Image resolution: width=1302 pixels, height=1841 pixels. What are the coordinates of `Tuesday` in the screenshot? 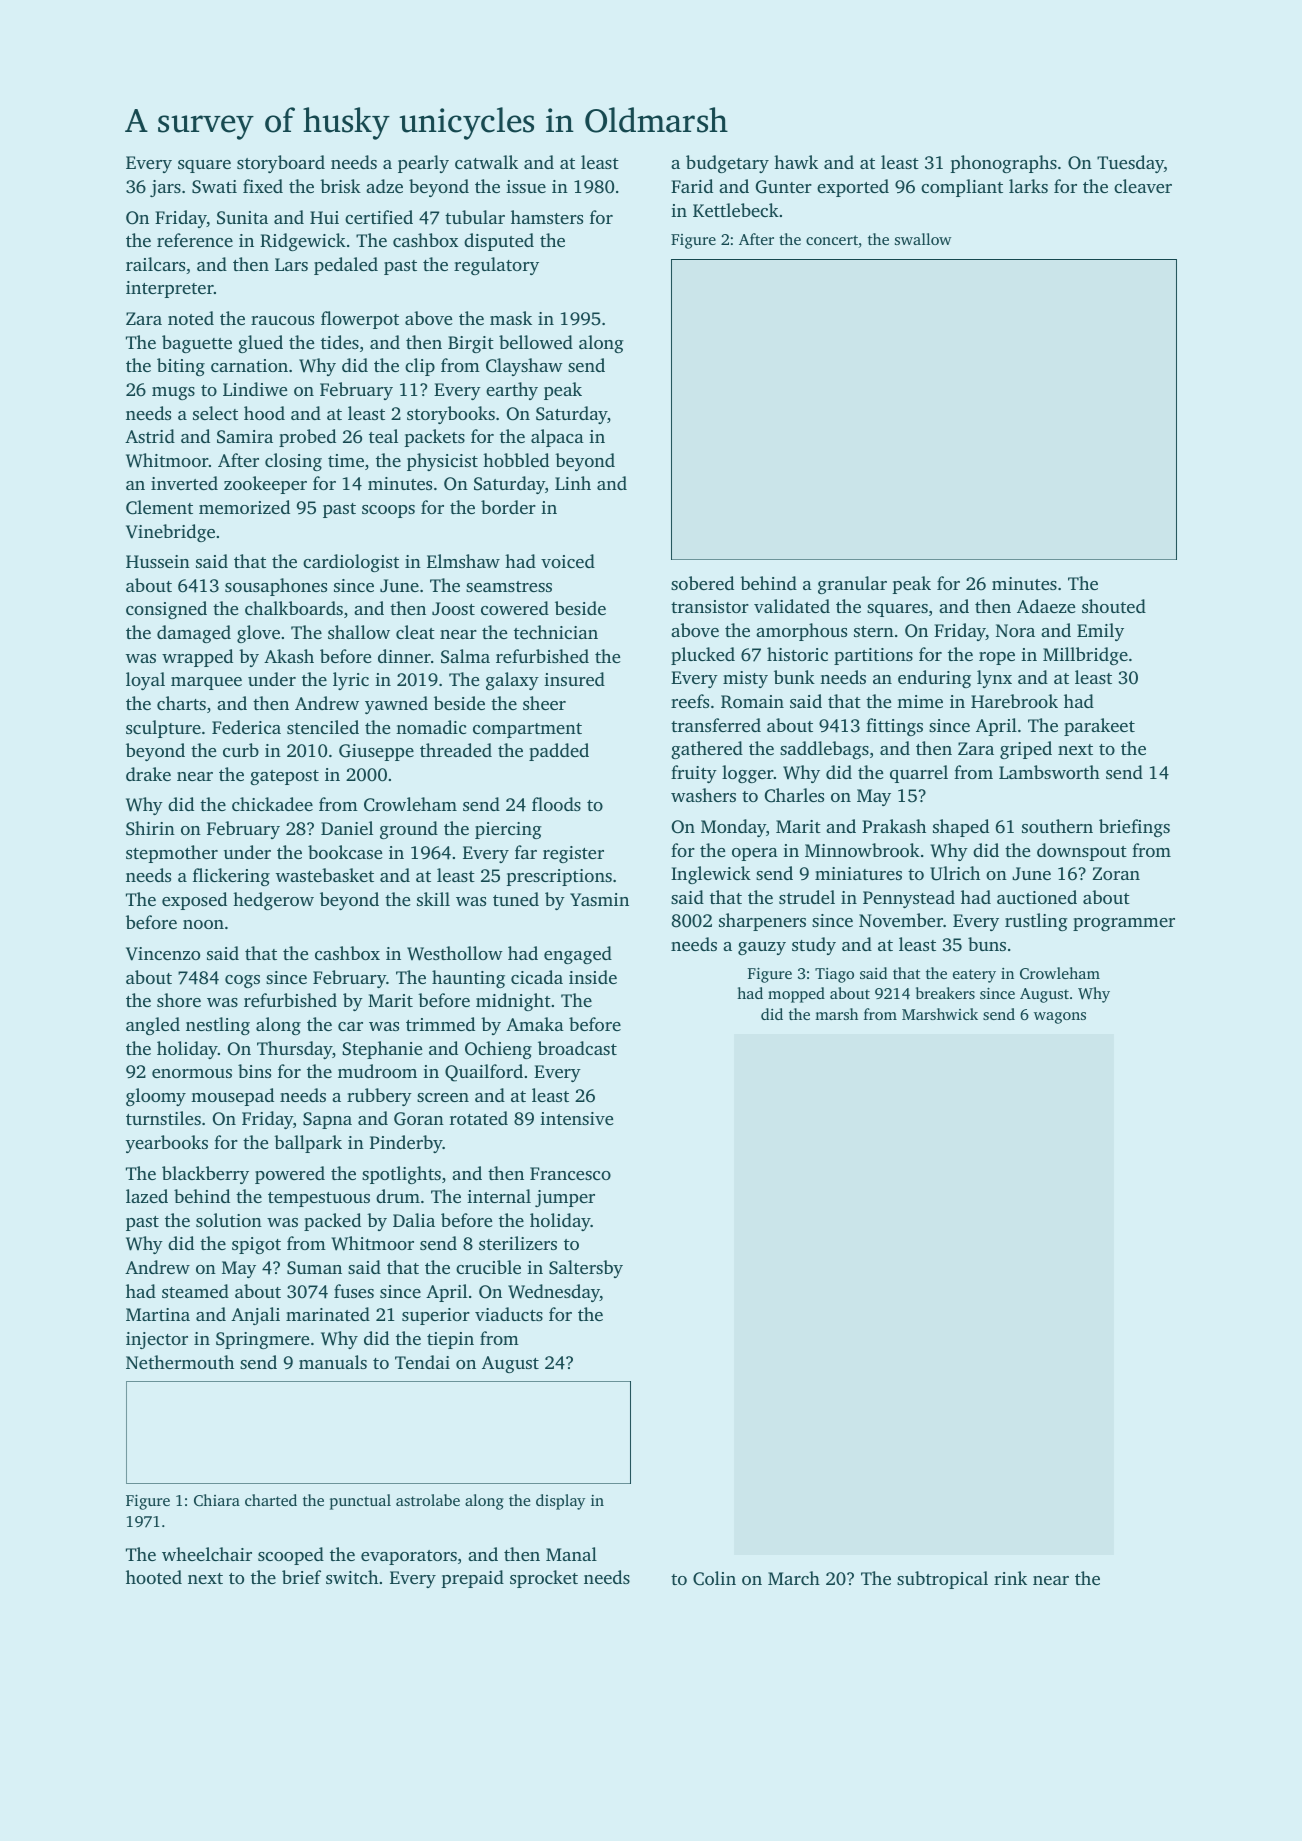 It's located at (1130, 164).
